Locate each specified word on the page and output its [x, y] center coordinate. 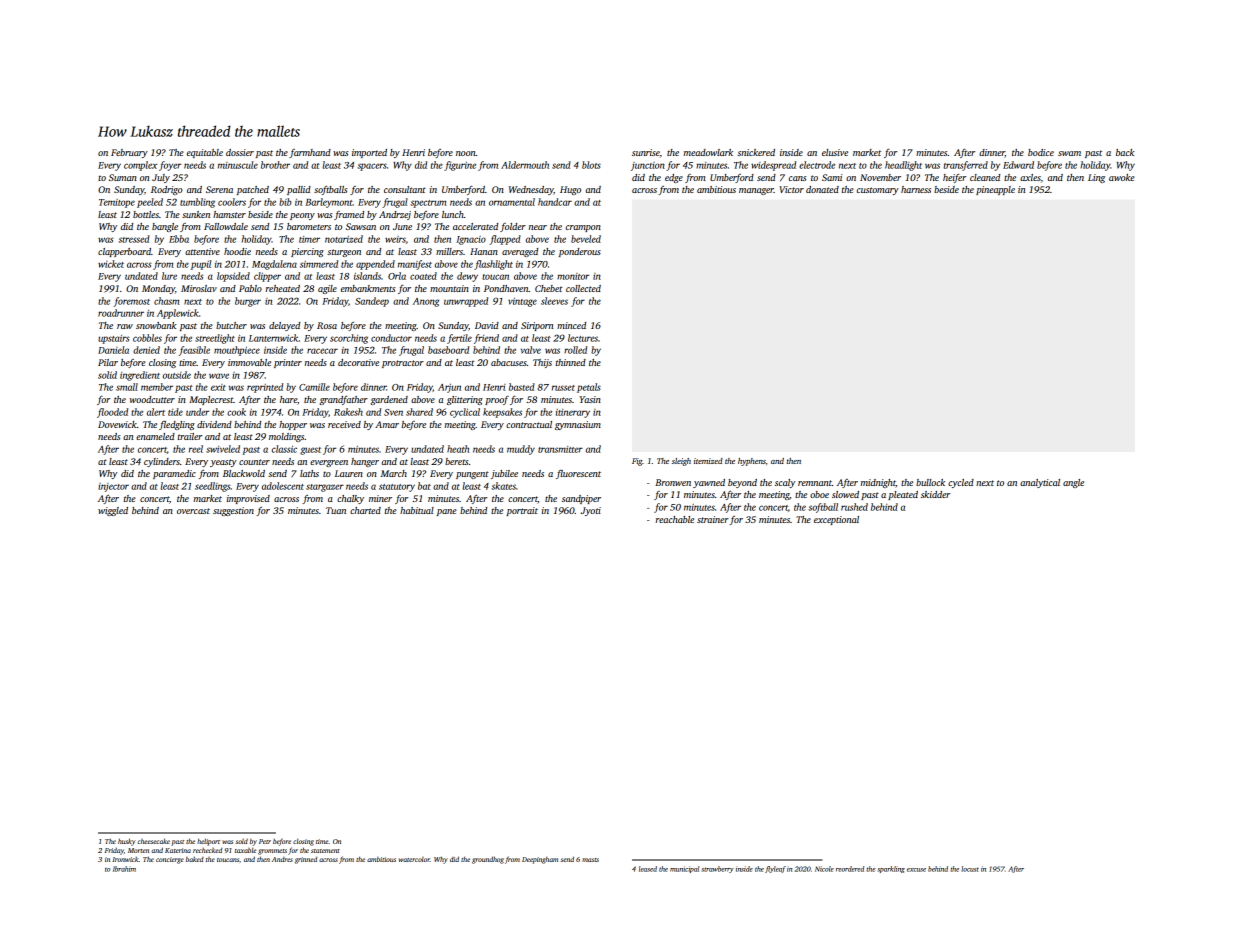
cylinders [162, 462]
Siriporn [537, 326]
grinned [306, 860]
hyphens [752, 462]
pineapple [995, 190]
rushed [854, 507]
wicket [111, 264]
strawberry [718, 869]
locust [970, 869]
